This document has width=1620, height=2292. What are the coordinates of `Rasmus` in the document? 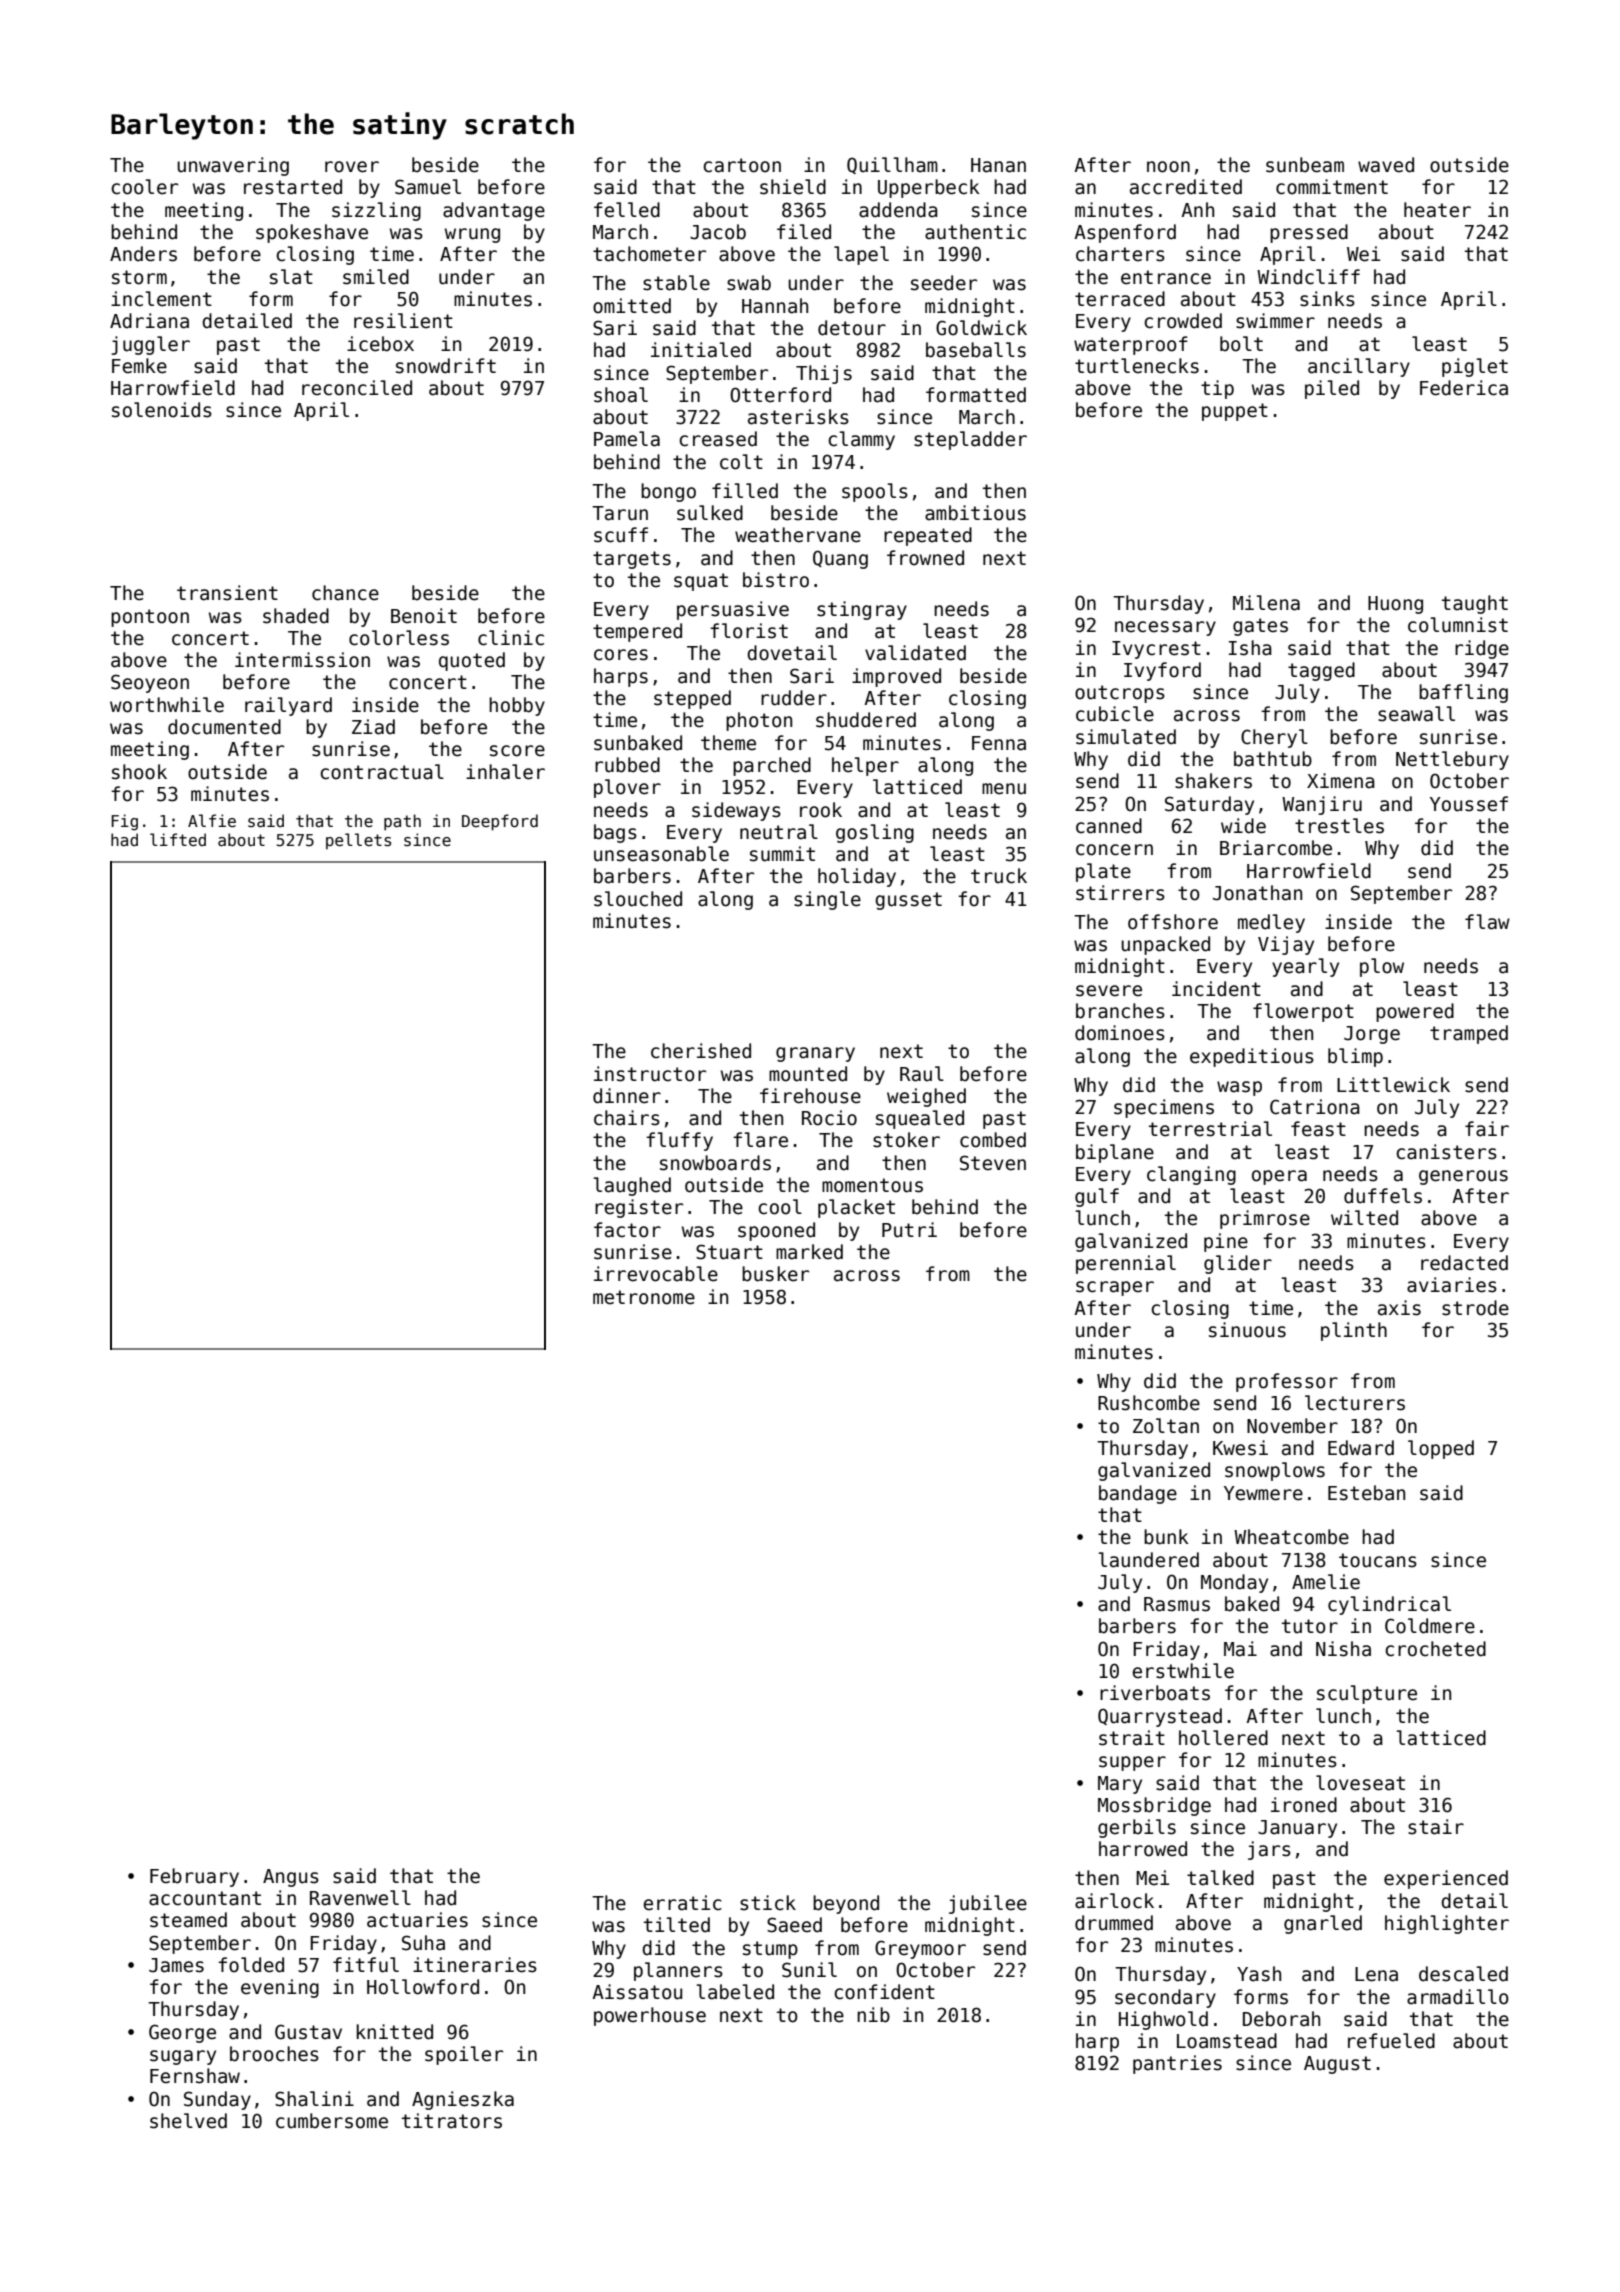 It's located at (1177, 1604).
